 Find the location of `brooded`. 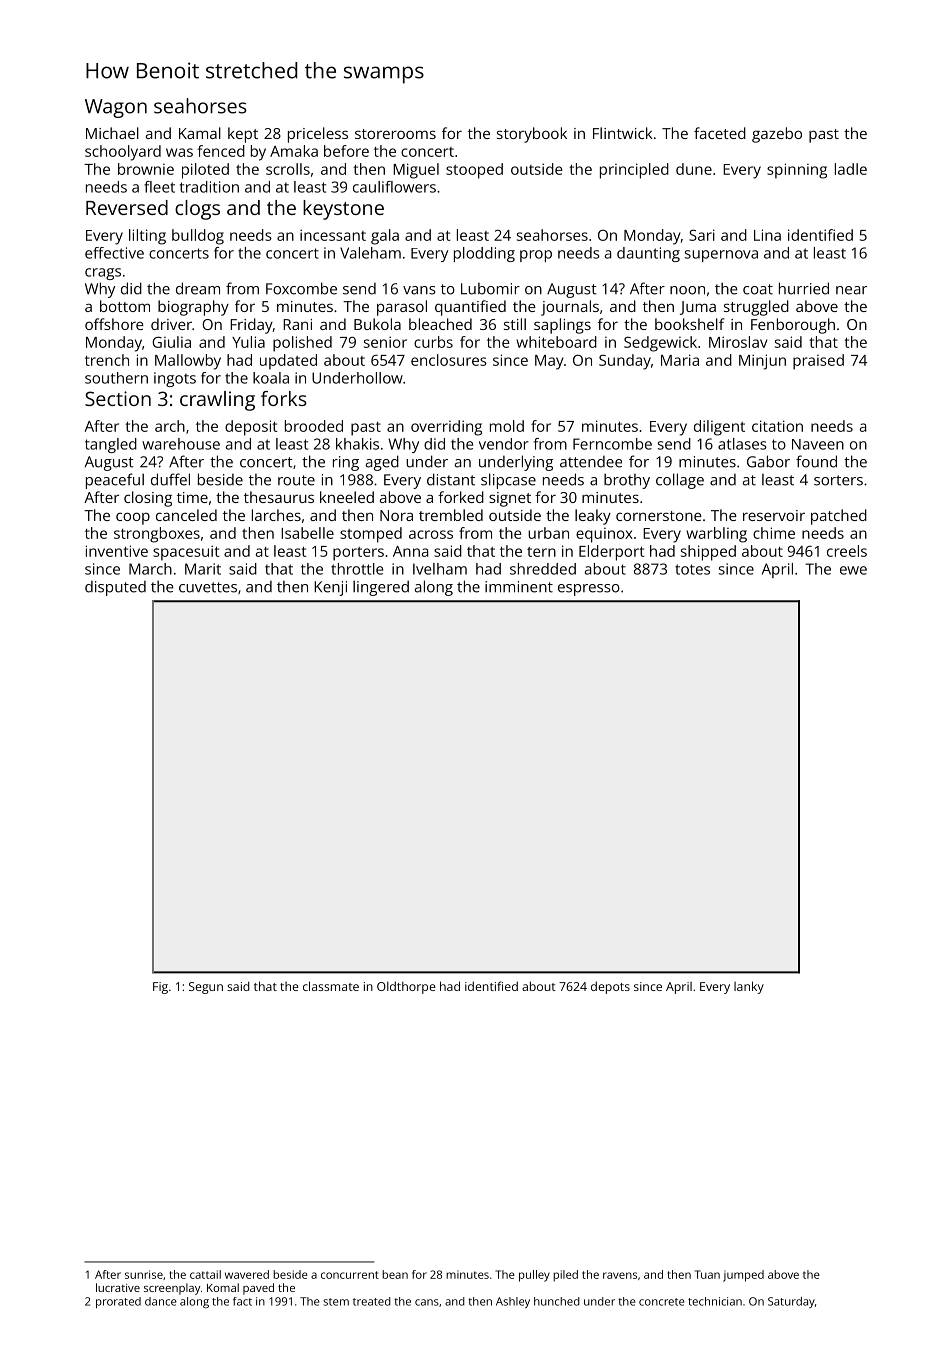

brooded is located at coordinates (314, 426).
